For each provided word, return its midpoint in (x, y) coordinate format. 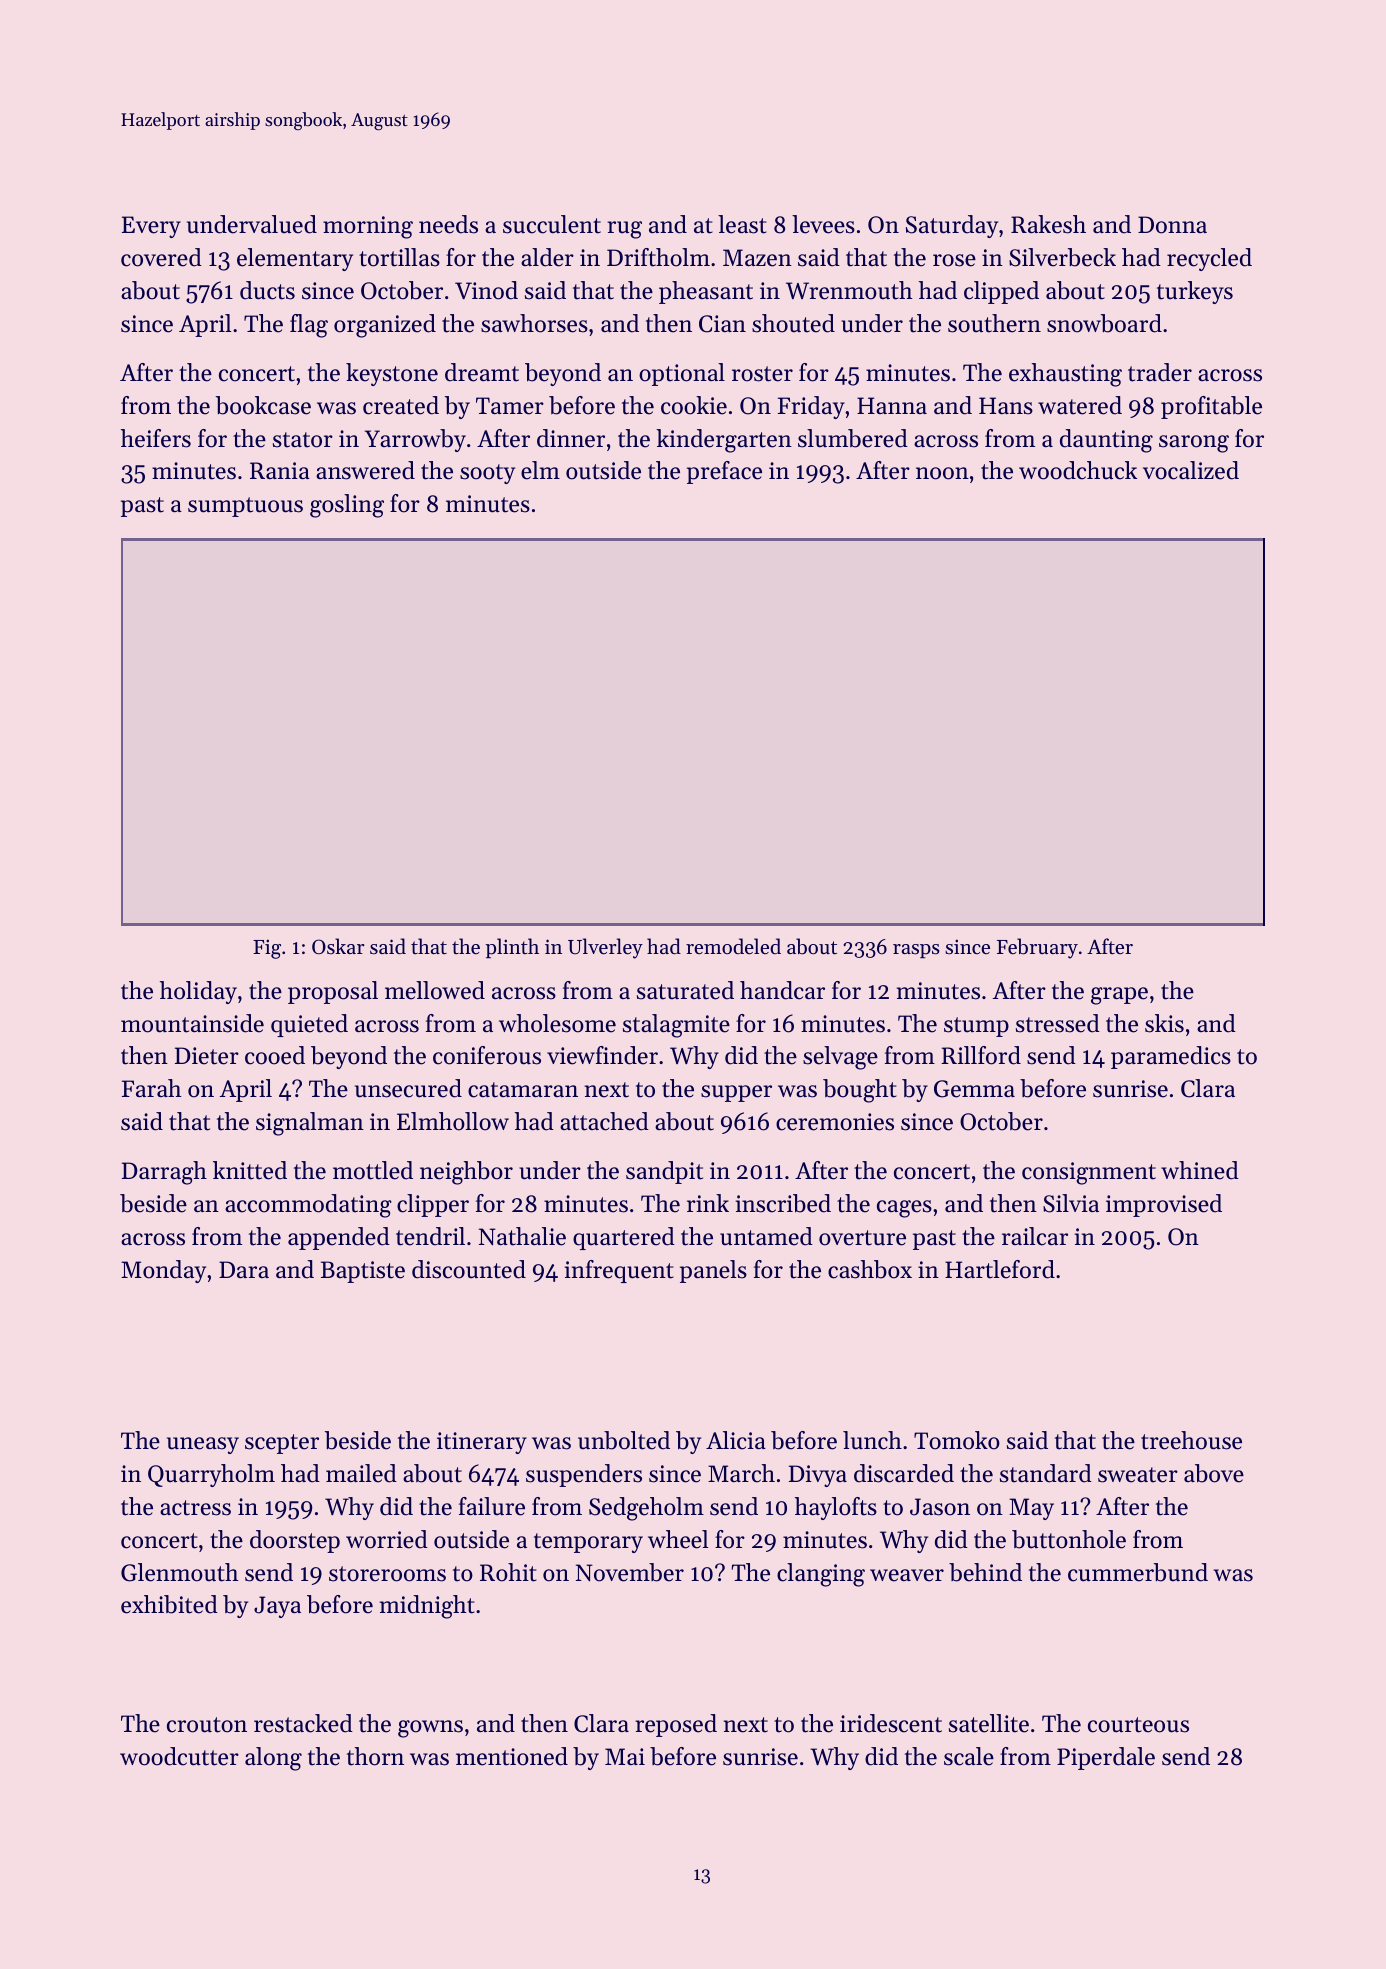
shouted (793, 323)
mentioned (512, 1756)
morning (368, 227)
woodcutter (179, 1756)
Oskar (338, 946)
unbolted (624, 1440)
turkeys (1195, 292)
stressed (1058, 1023)
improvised (1164, 1205)
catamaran (523, 1090)
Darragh (164, 1173)
